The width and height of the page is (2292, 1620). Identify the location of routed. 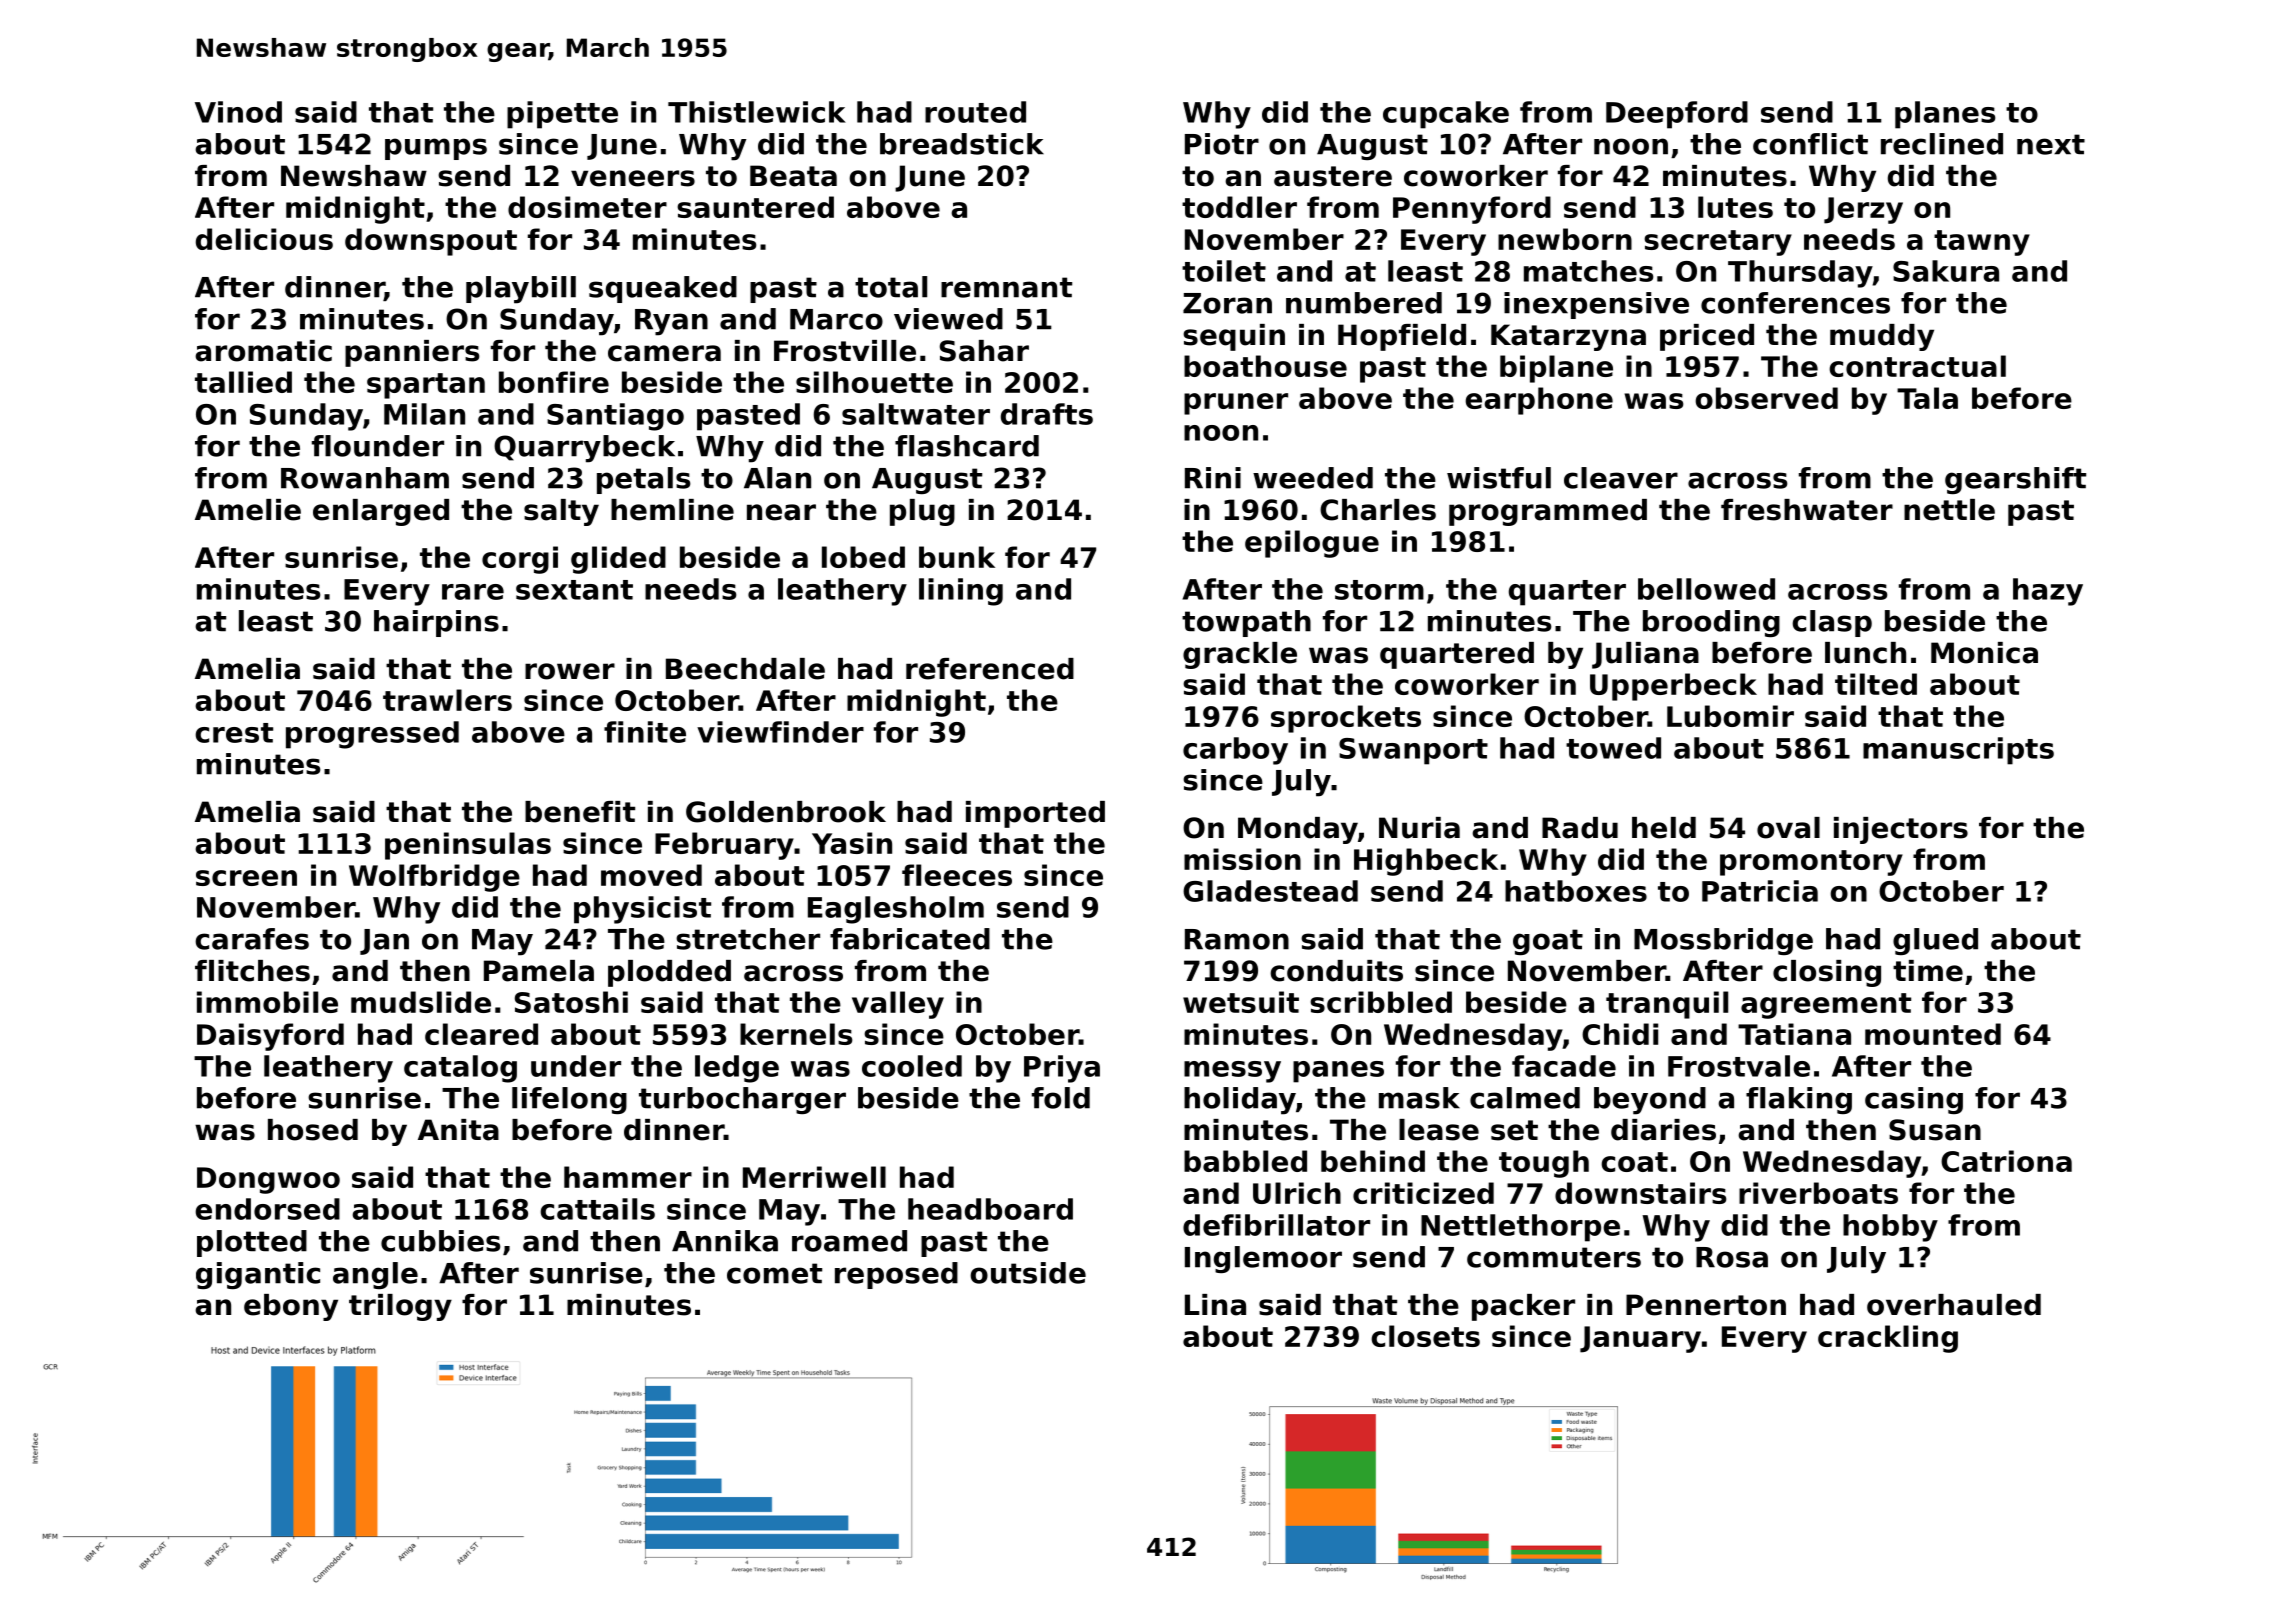
(975, 112).
